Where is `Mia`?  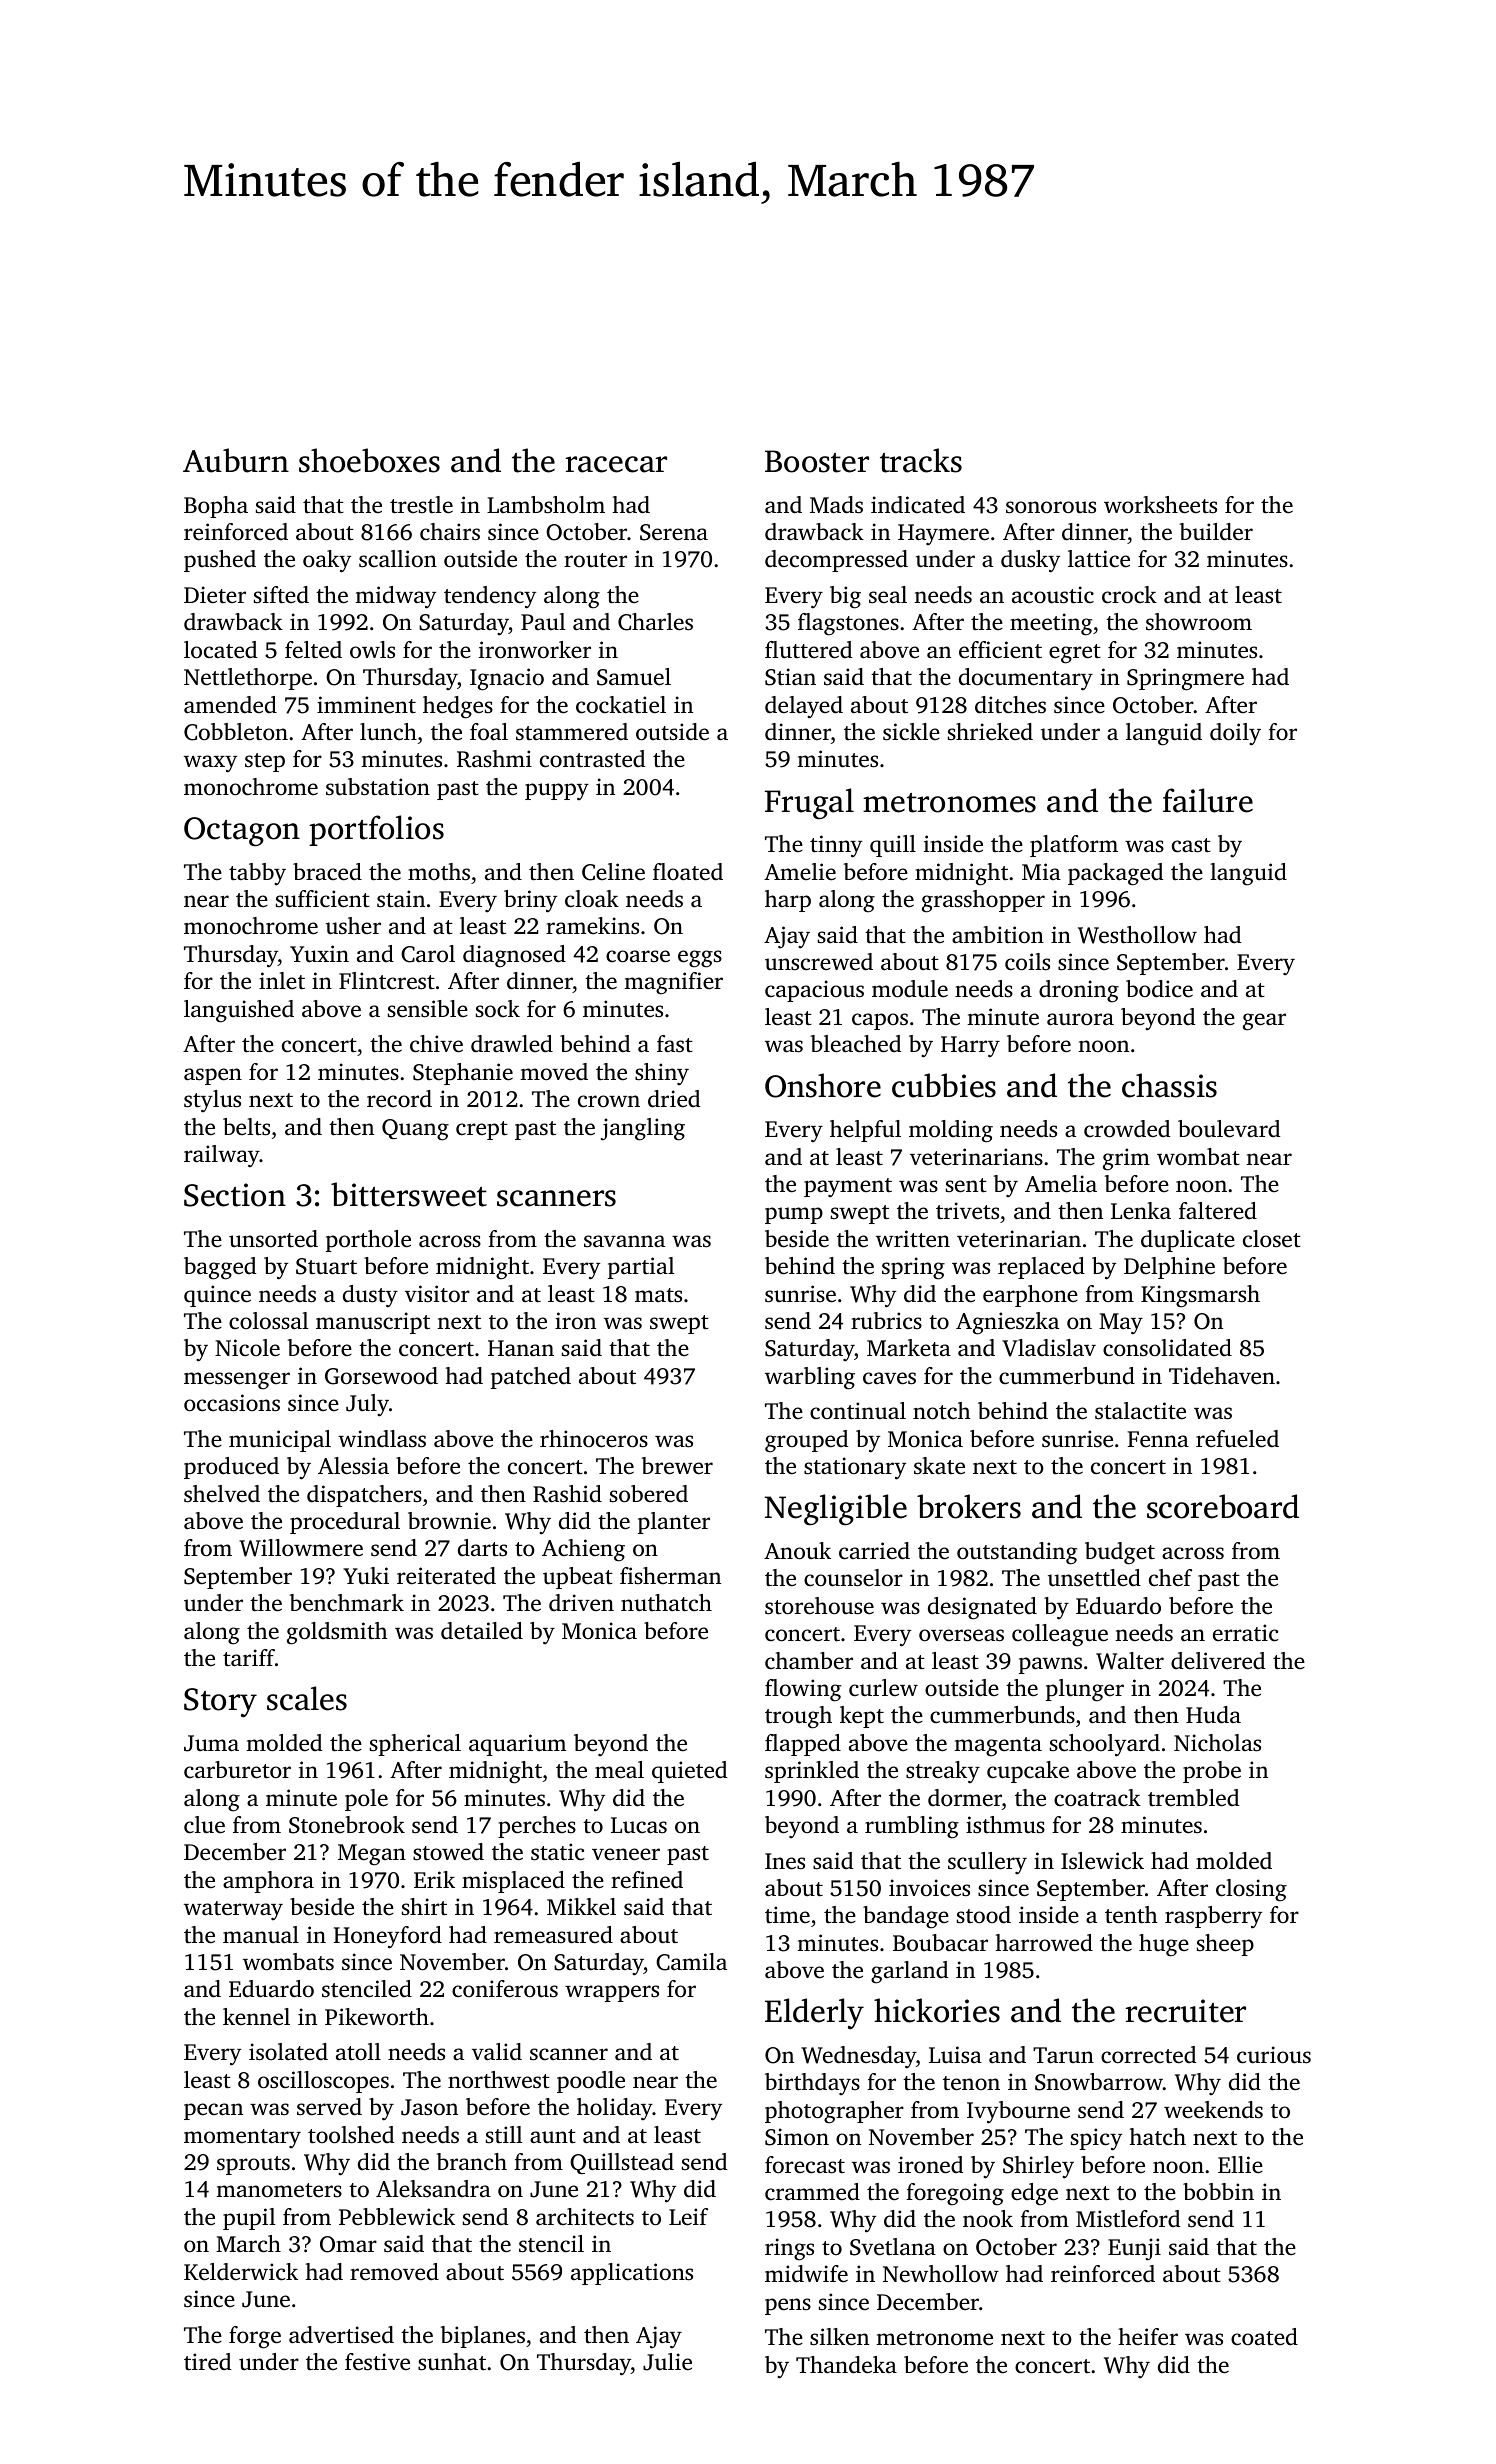 Mia is located at coordinates (1041, 871).
